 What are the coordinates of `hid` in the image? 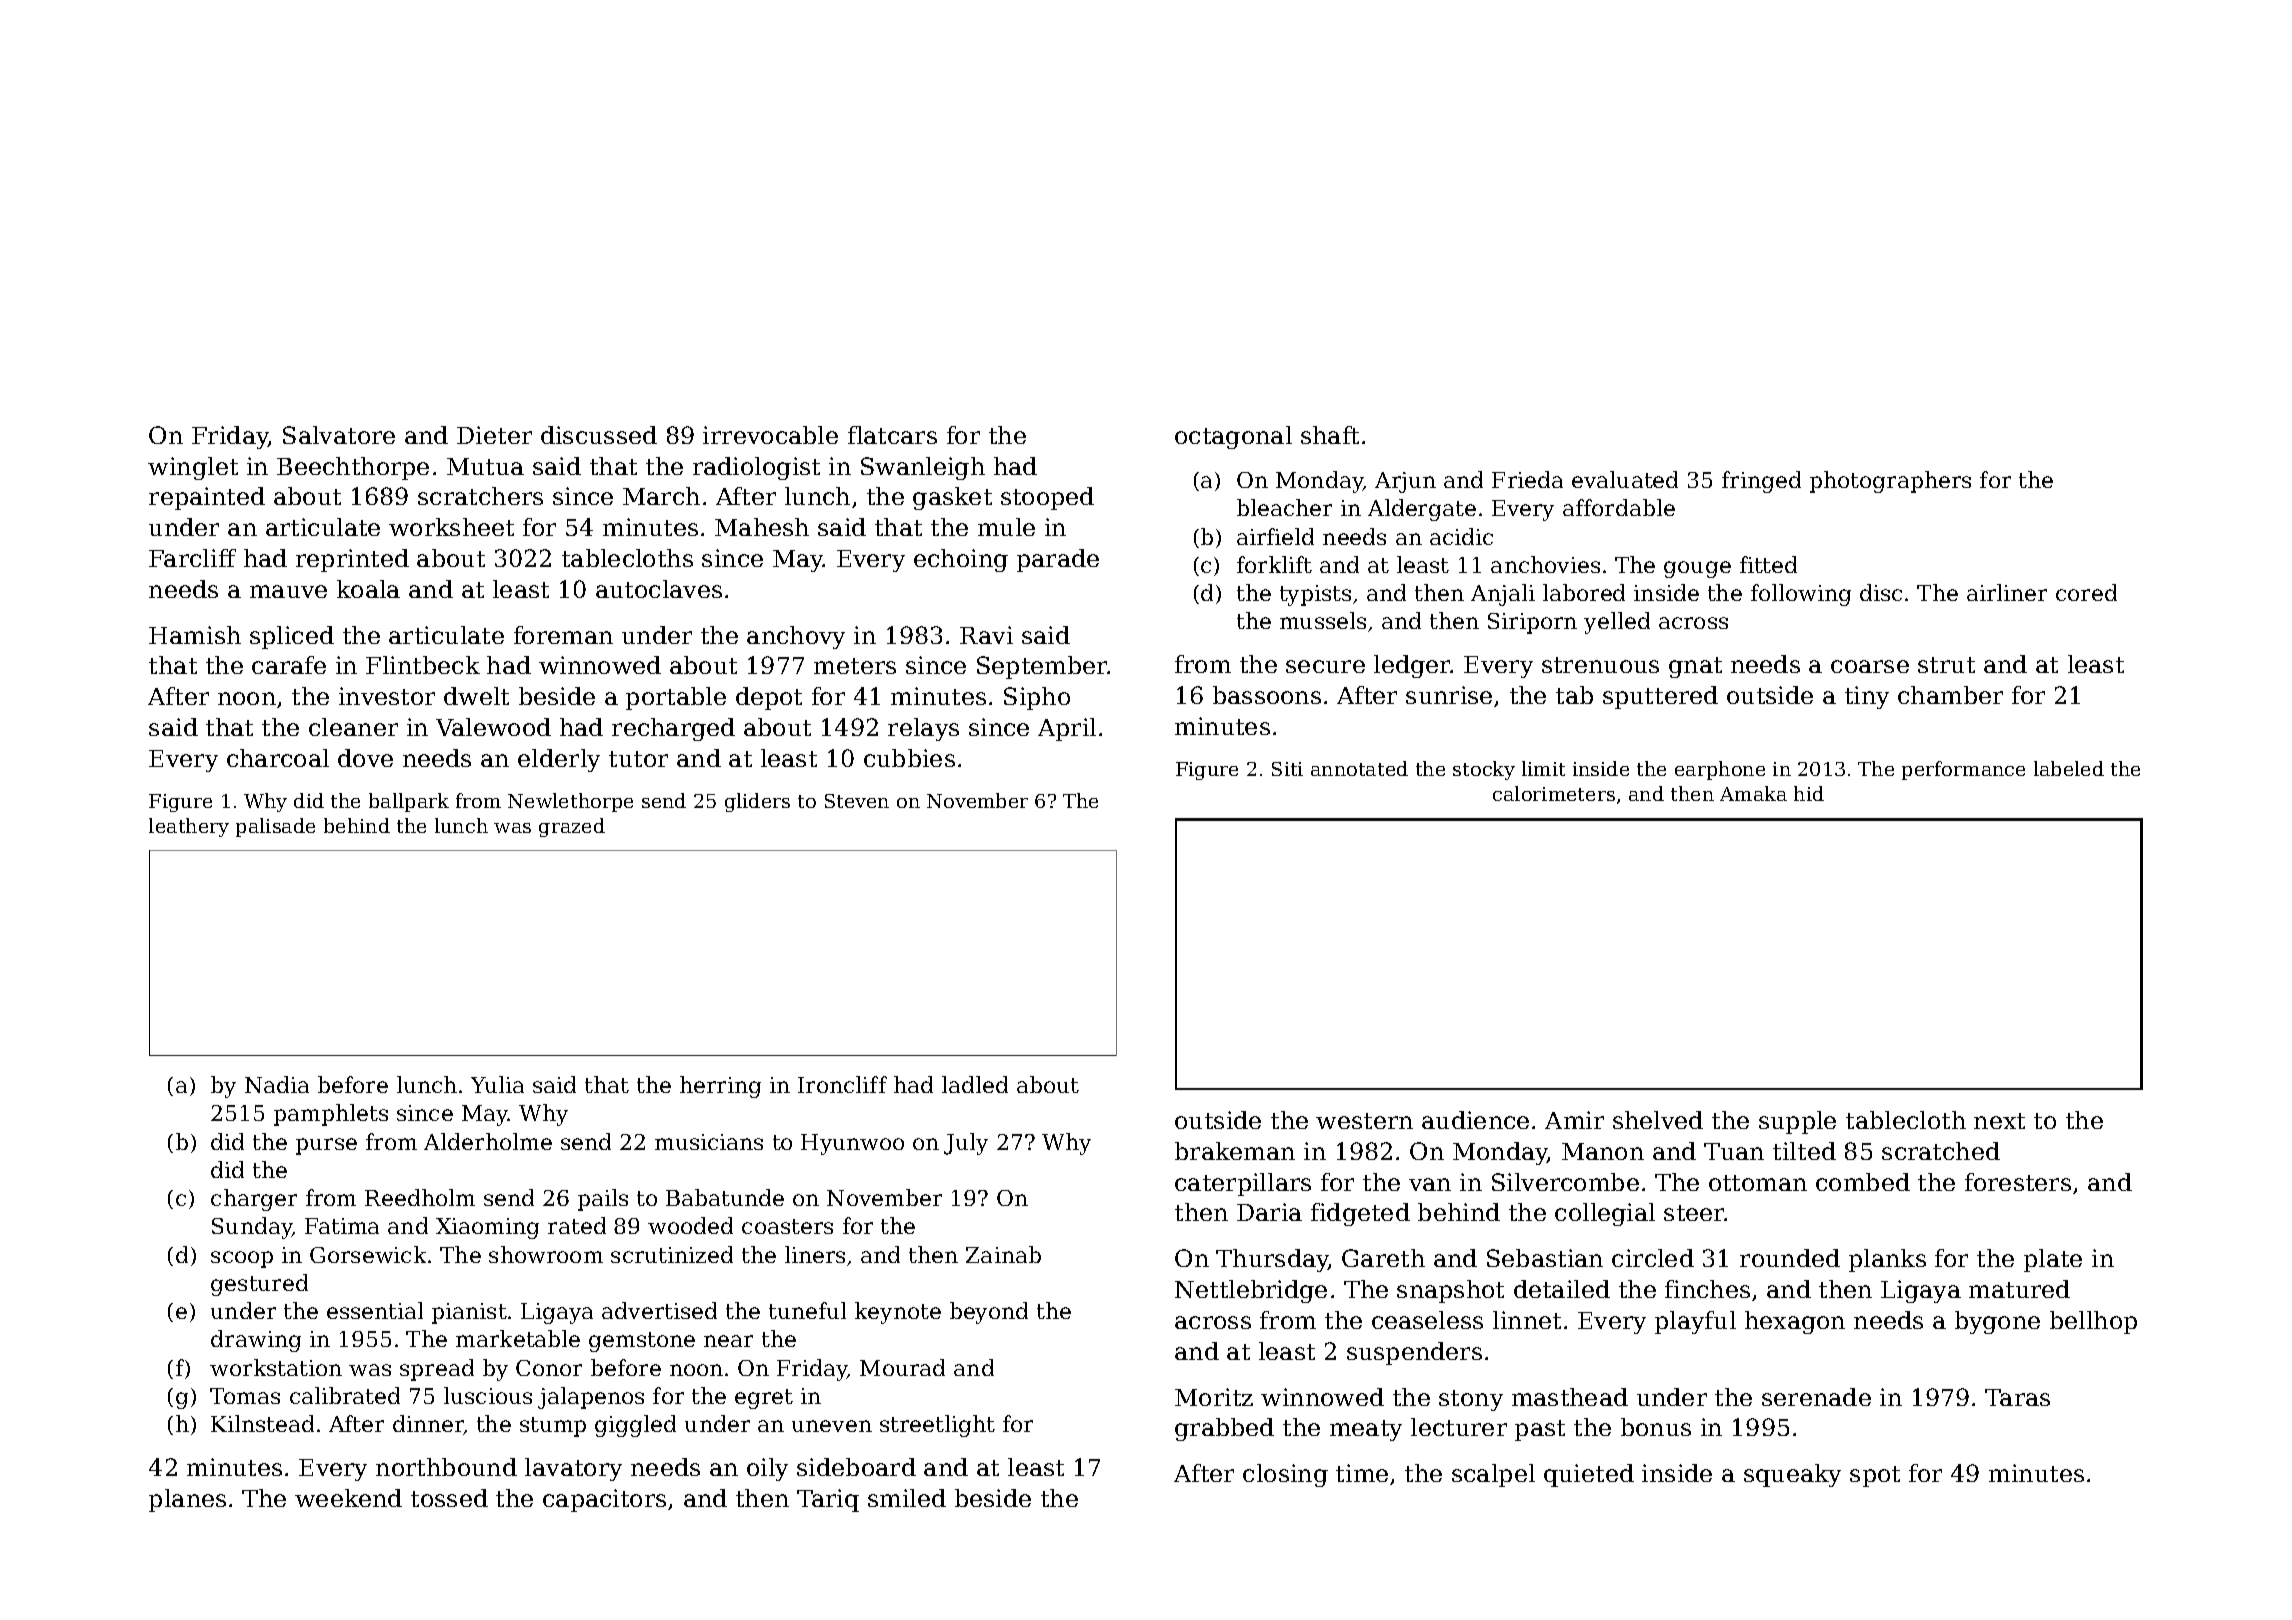 It's located at (1809, 793).
